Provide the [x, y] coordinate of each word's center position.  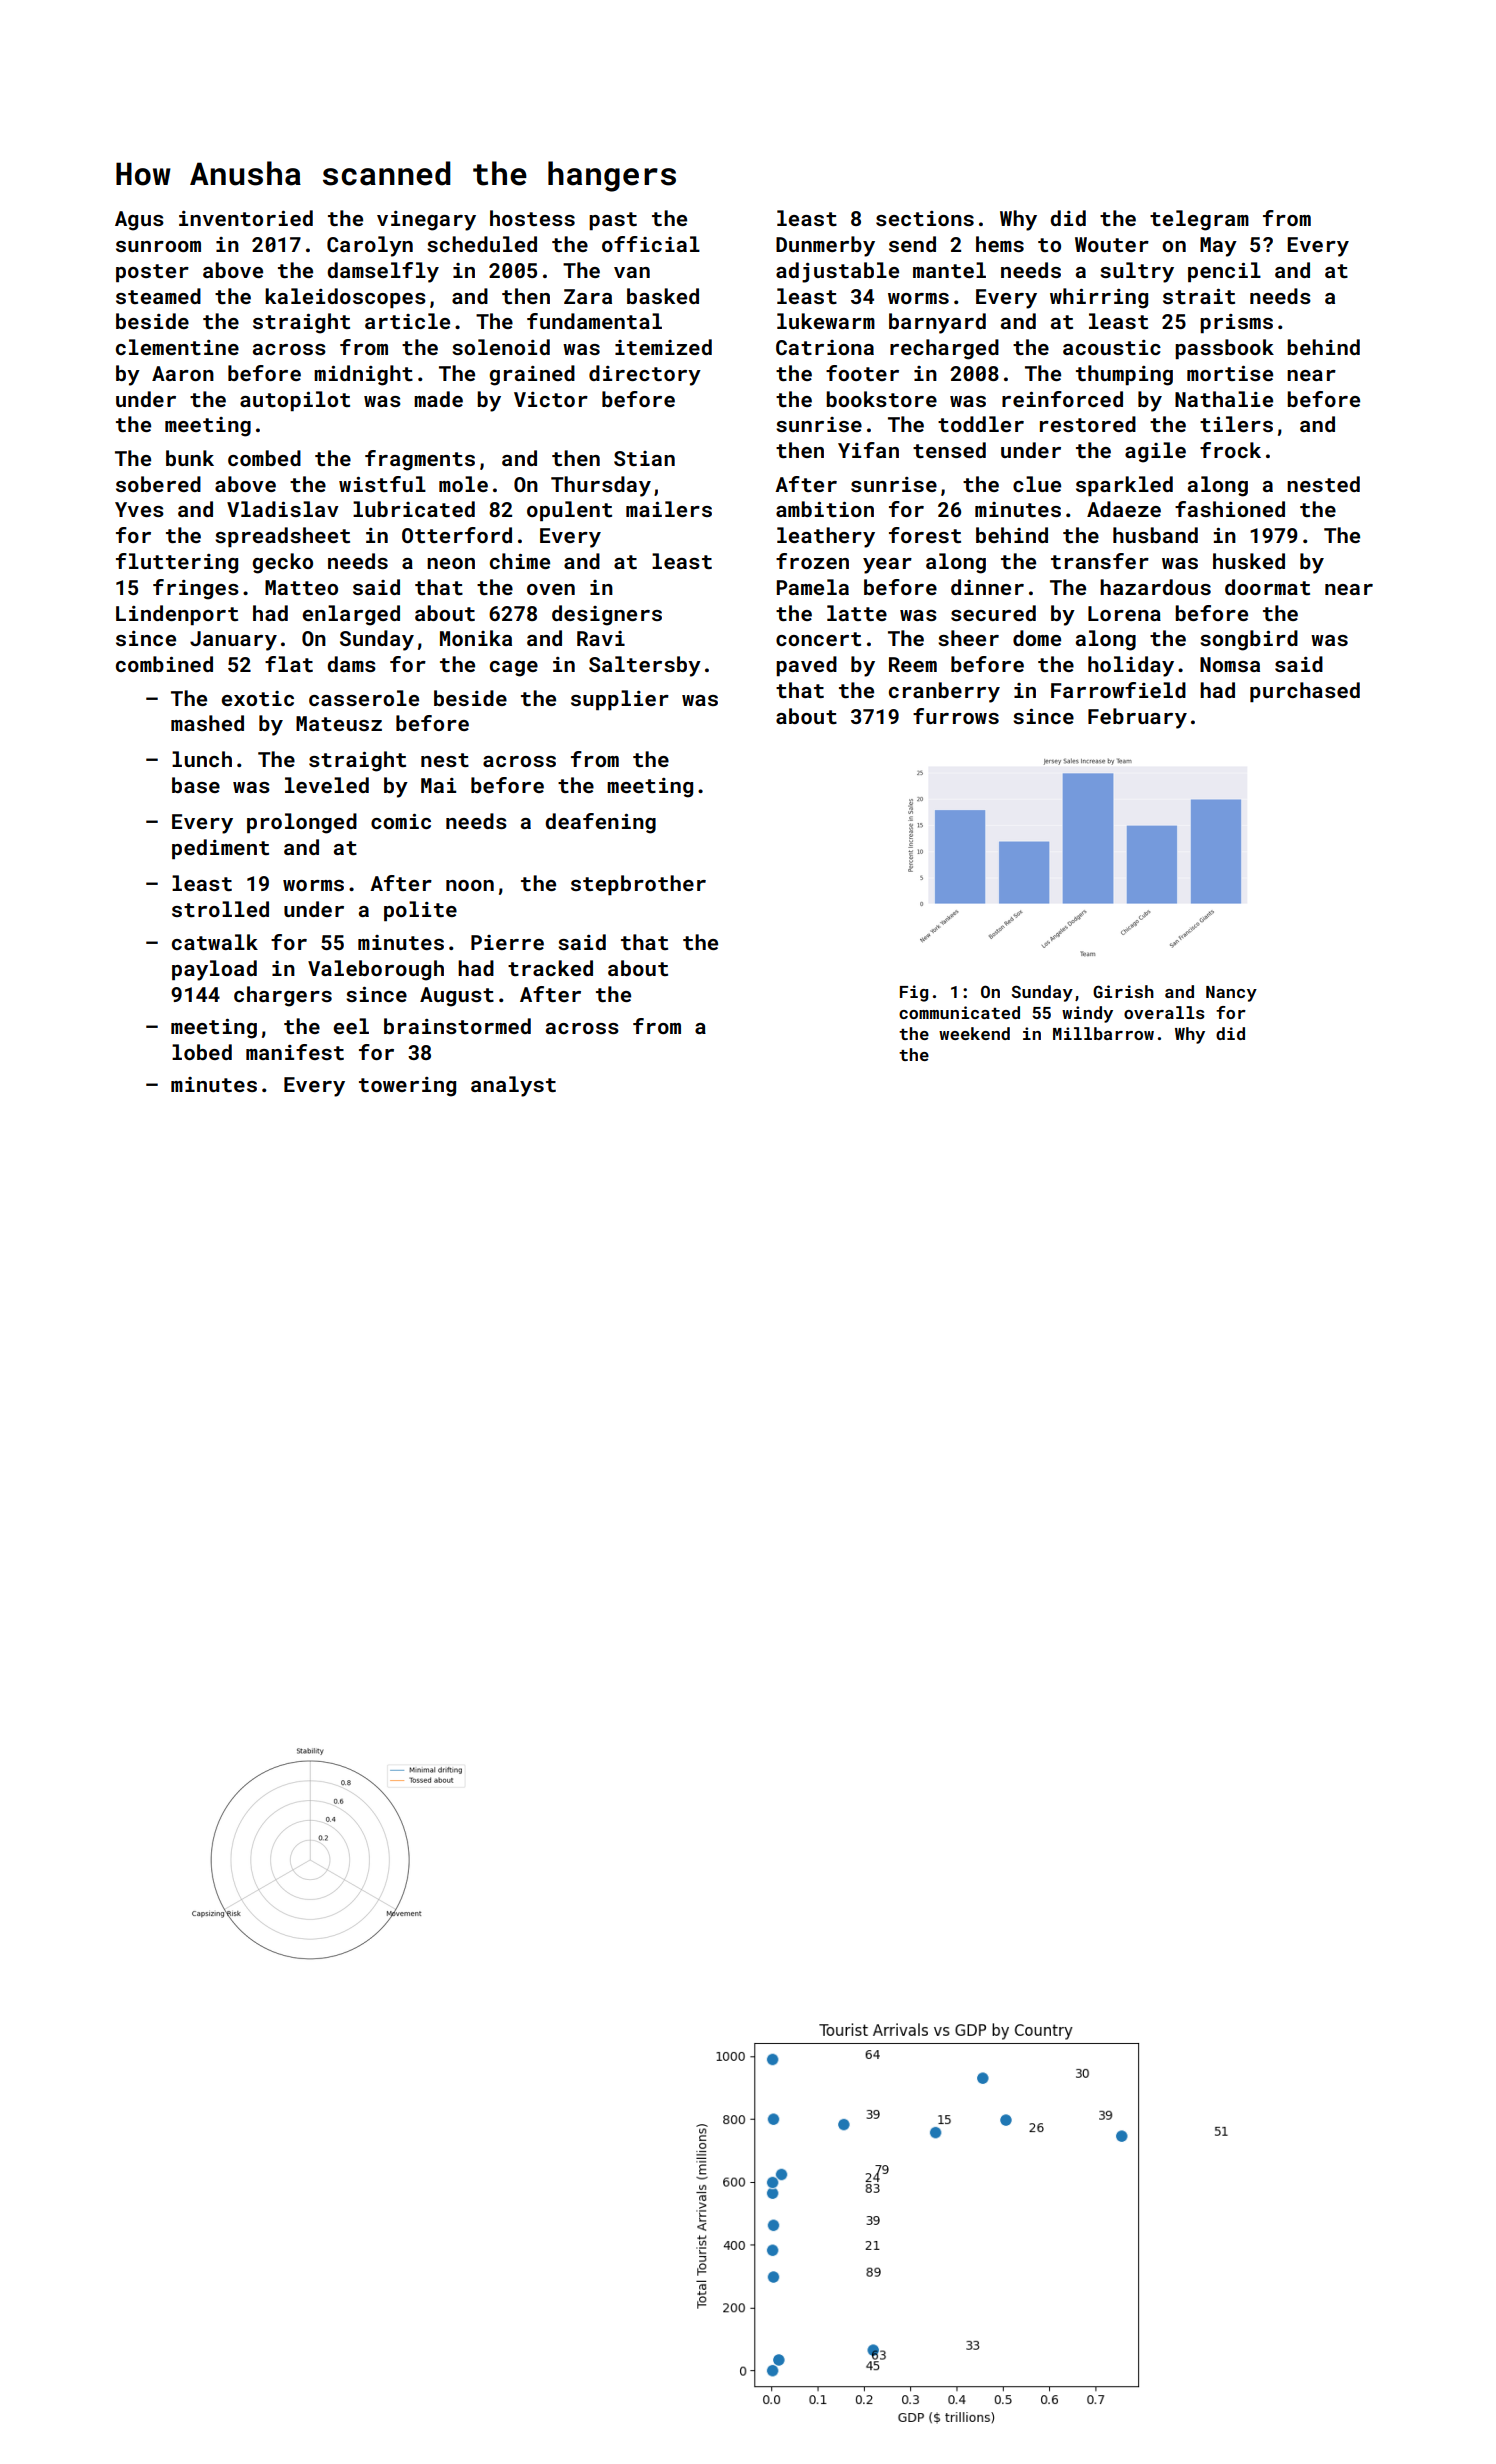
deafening [600, 823]
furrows [956, 716]
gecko [282, 563]
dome [1037, 638]
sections [925, 218]
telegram [1199, 220]
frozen [812, 561]
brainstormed [457, 1026]
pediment [220, 849]
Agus [139, 221]
